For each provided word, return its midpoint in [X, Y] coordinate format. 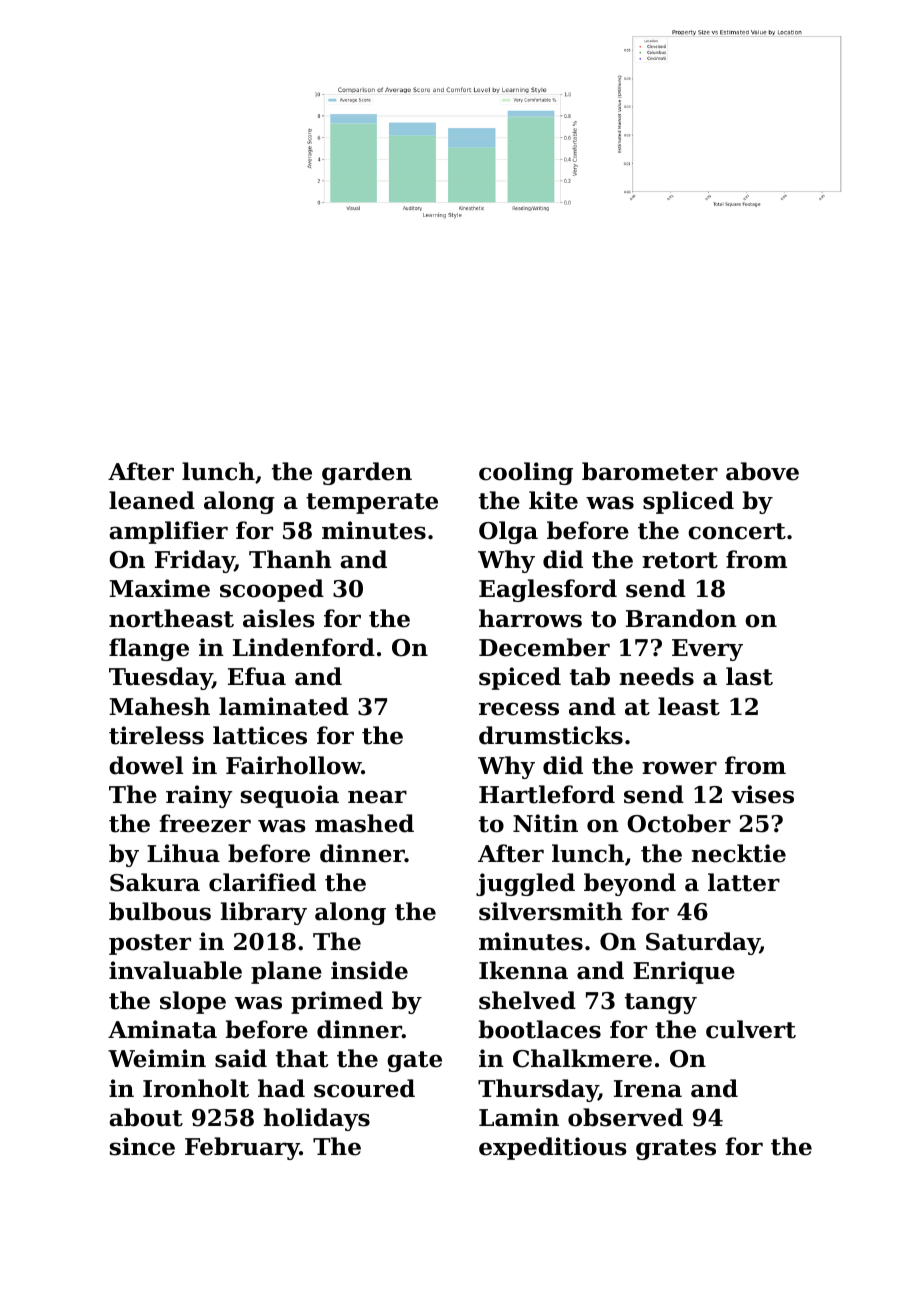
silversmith [551, 911]
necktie [739, 853]
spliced [688, 502]
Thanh [290, 559]
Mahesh [159, 706]
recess [519, 709]
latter [744, 882]
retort [680, 560]
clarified [262, 882]
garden [367, 473]
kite [553, 500]
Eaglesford [548, 590]
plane [286, 972]
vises [762, 794]
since [142, 1146]
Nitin [545, 823]
